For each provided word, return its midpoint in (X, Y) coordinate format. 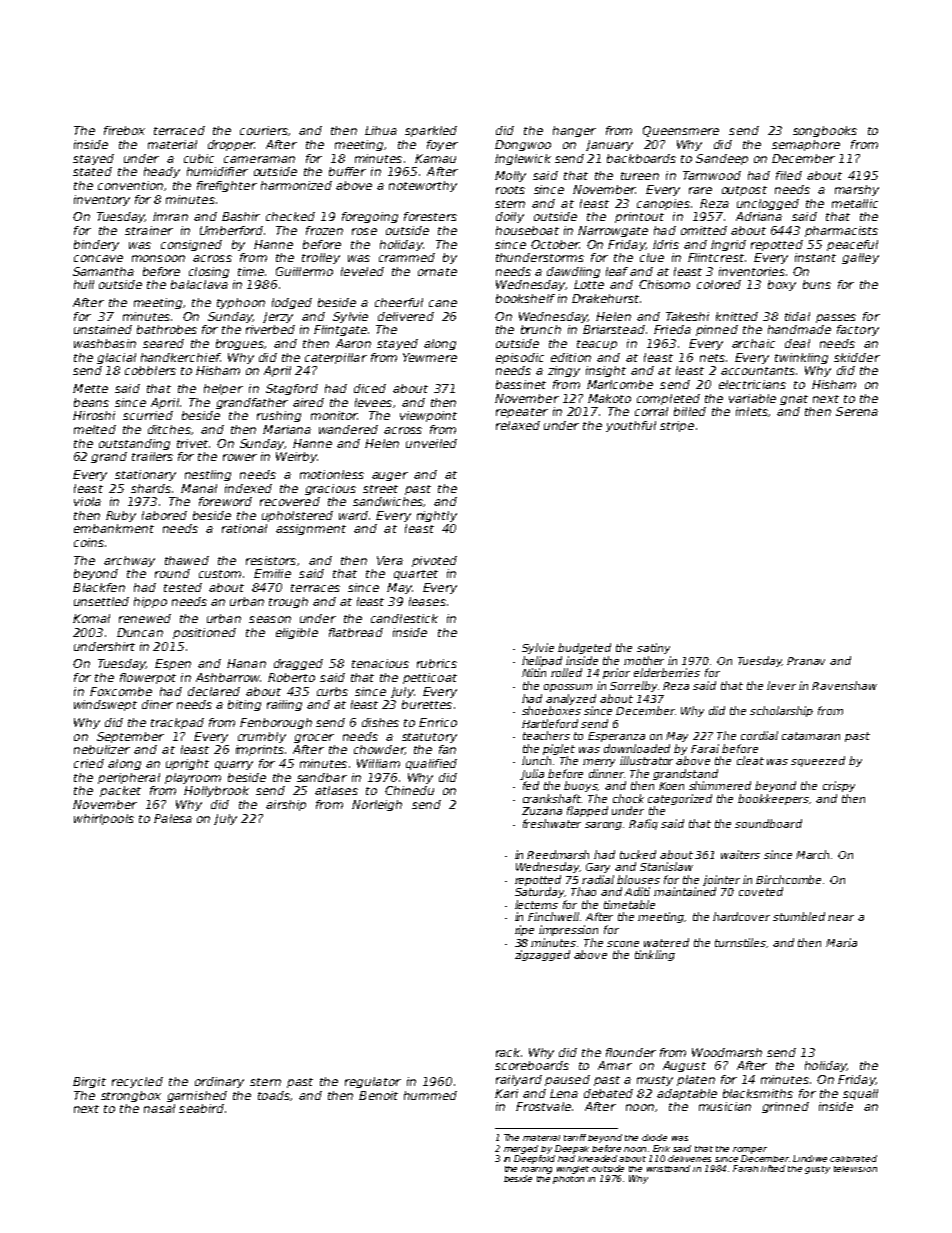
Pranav (806, 661)
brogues (240, 344)
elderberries (667, 672)
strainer (149, 230)
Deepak (572, 1149)
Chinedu (409, 790)
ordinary (219, 1082)
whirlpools (104, 819)
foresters (430, 216)
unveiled (431, 443)
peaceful (852, 245)
